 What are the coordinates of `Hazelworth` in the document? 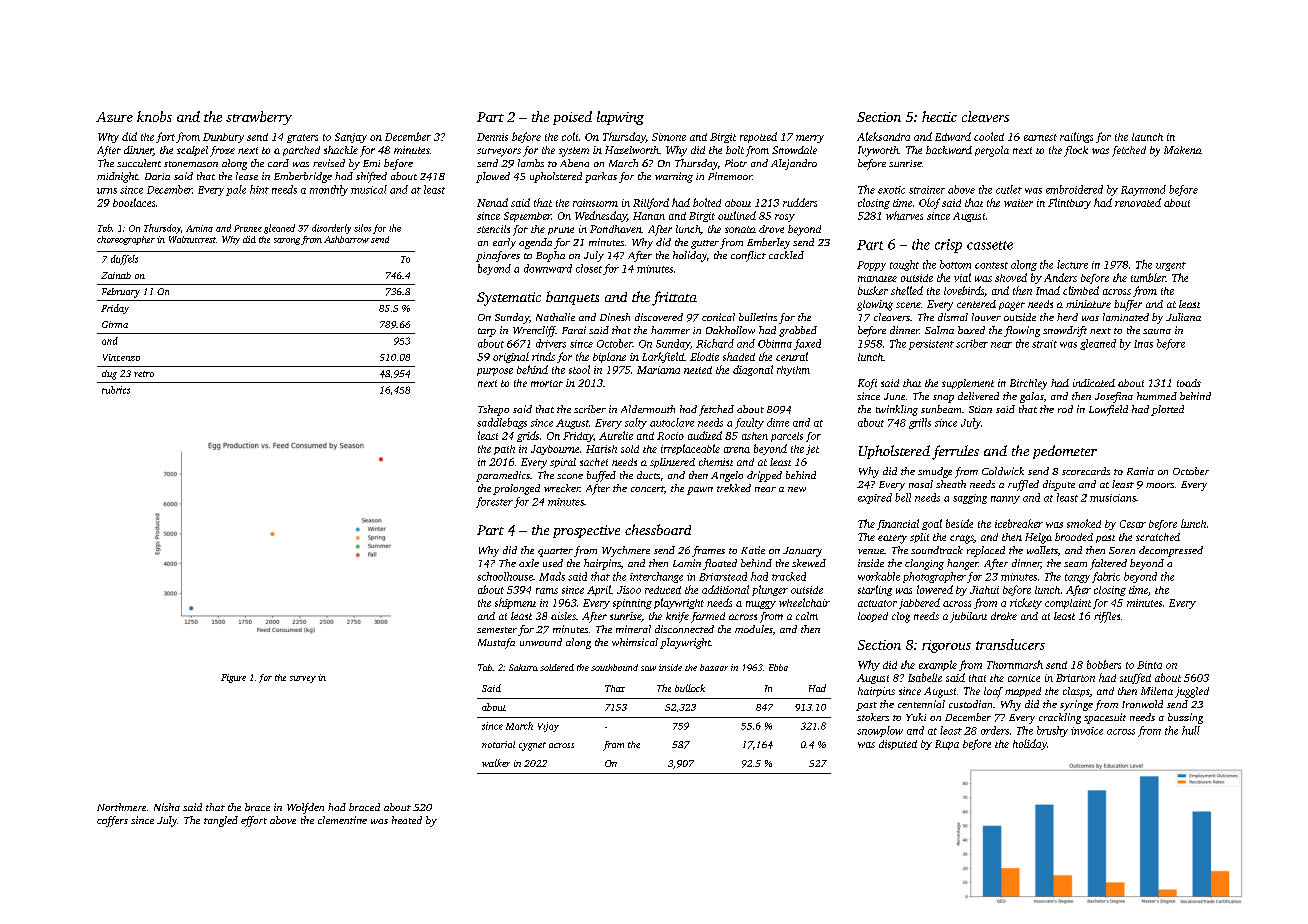 It's located at (632, 150).
